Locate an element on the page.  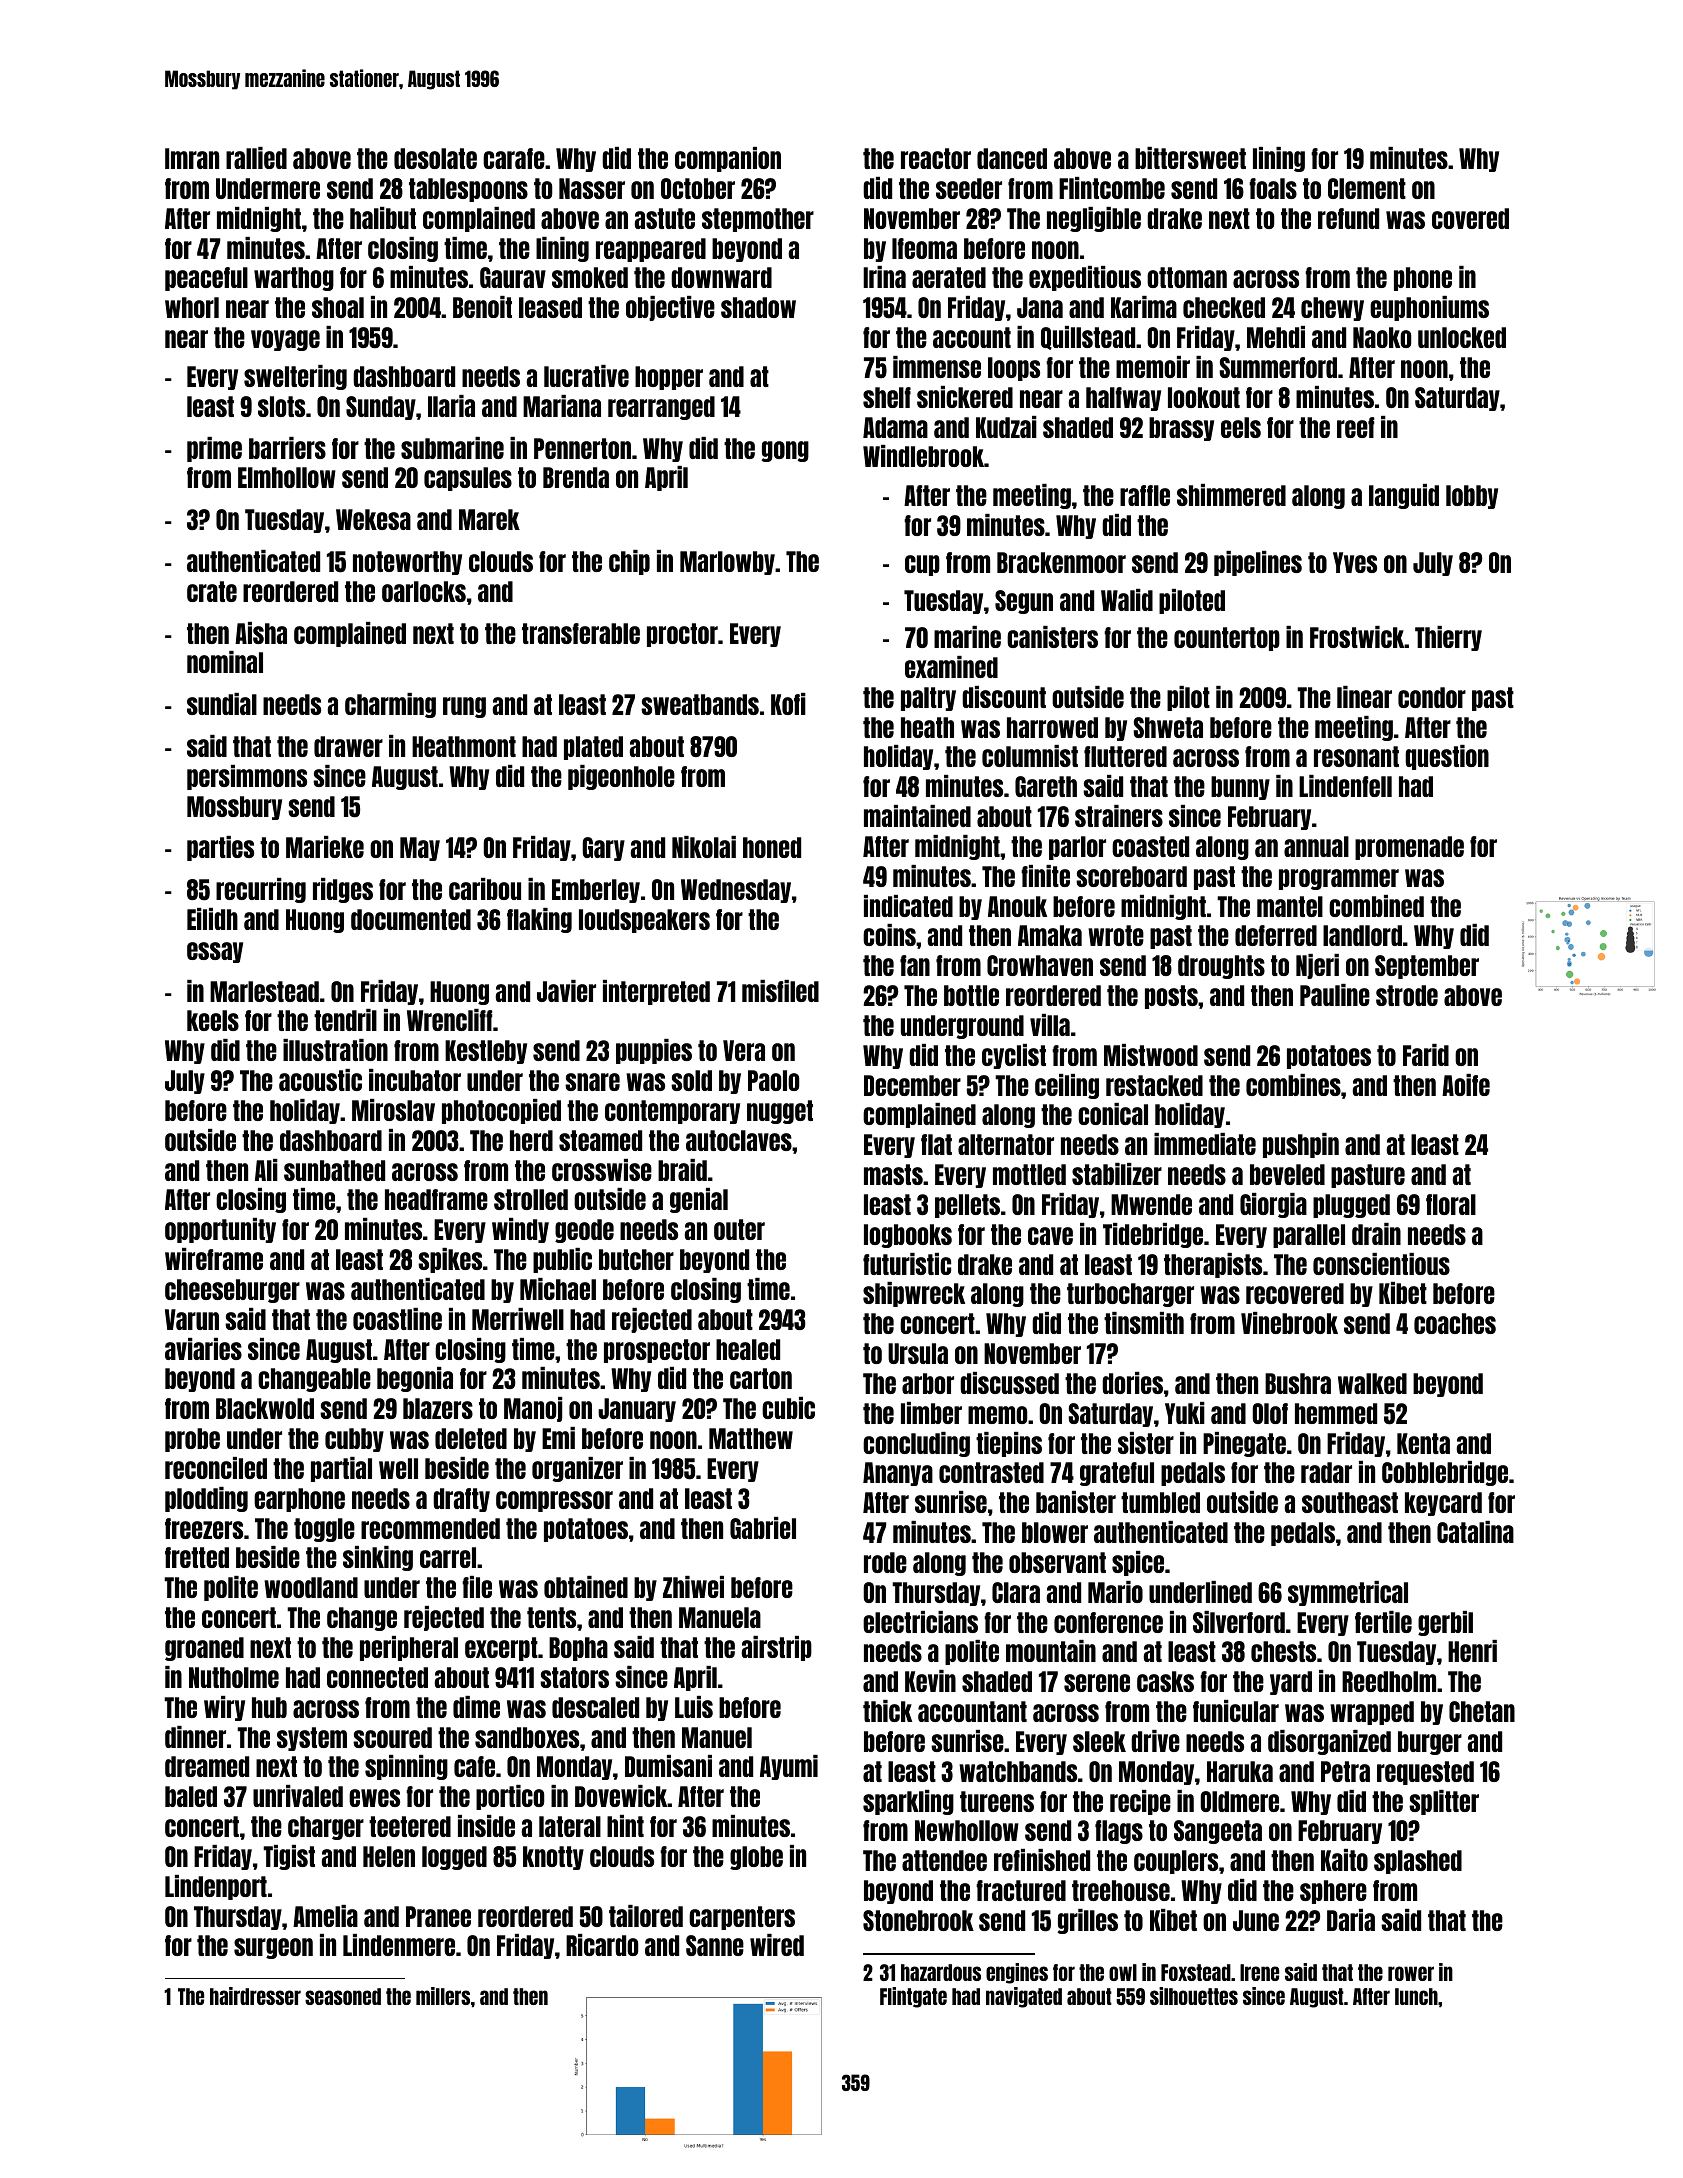
inside is located at coordinates (486, 1826).
